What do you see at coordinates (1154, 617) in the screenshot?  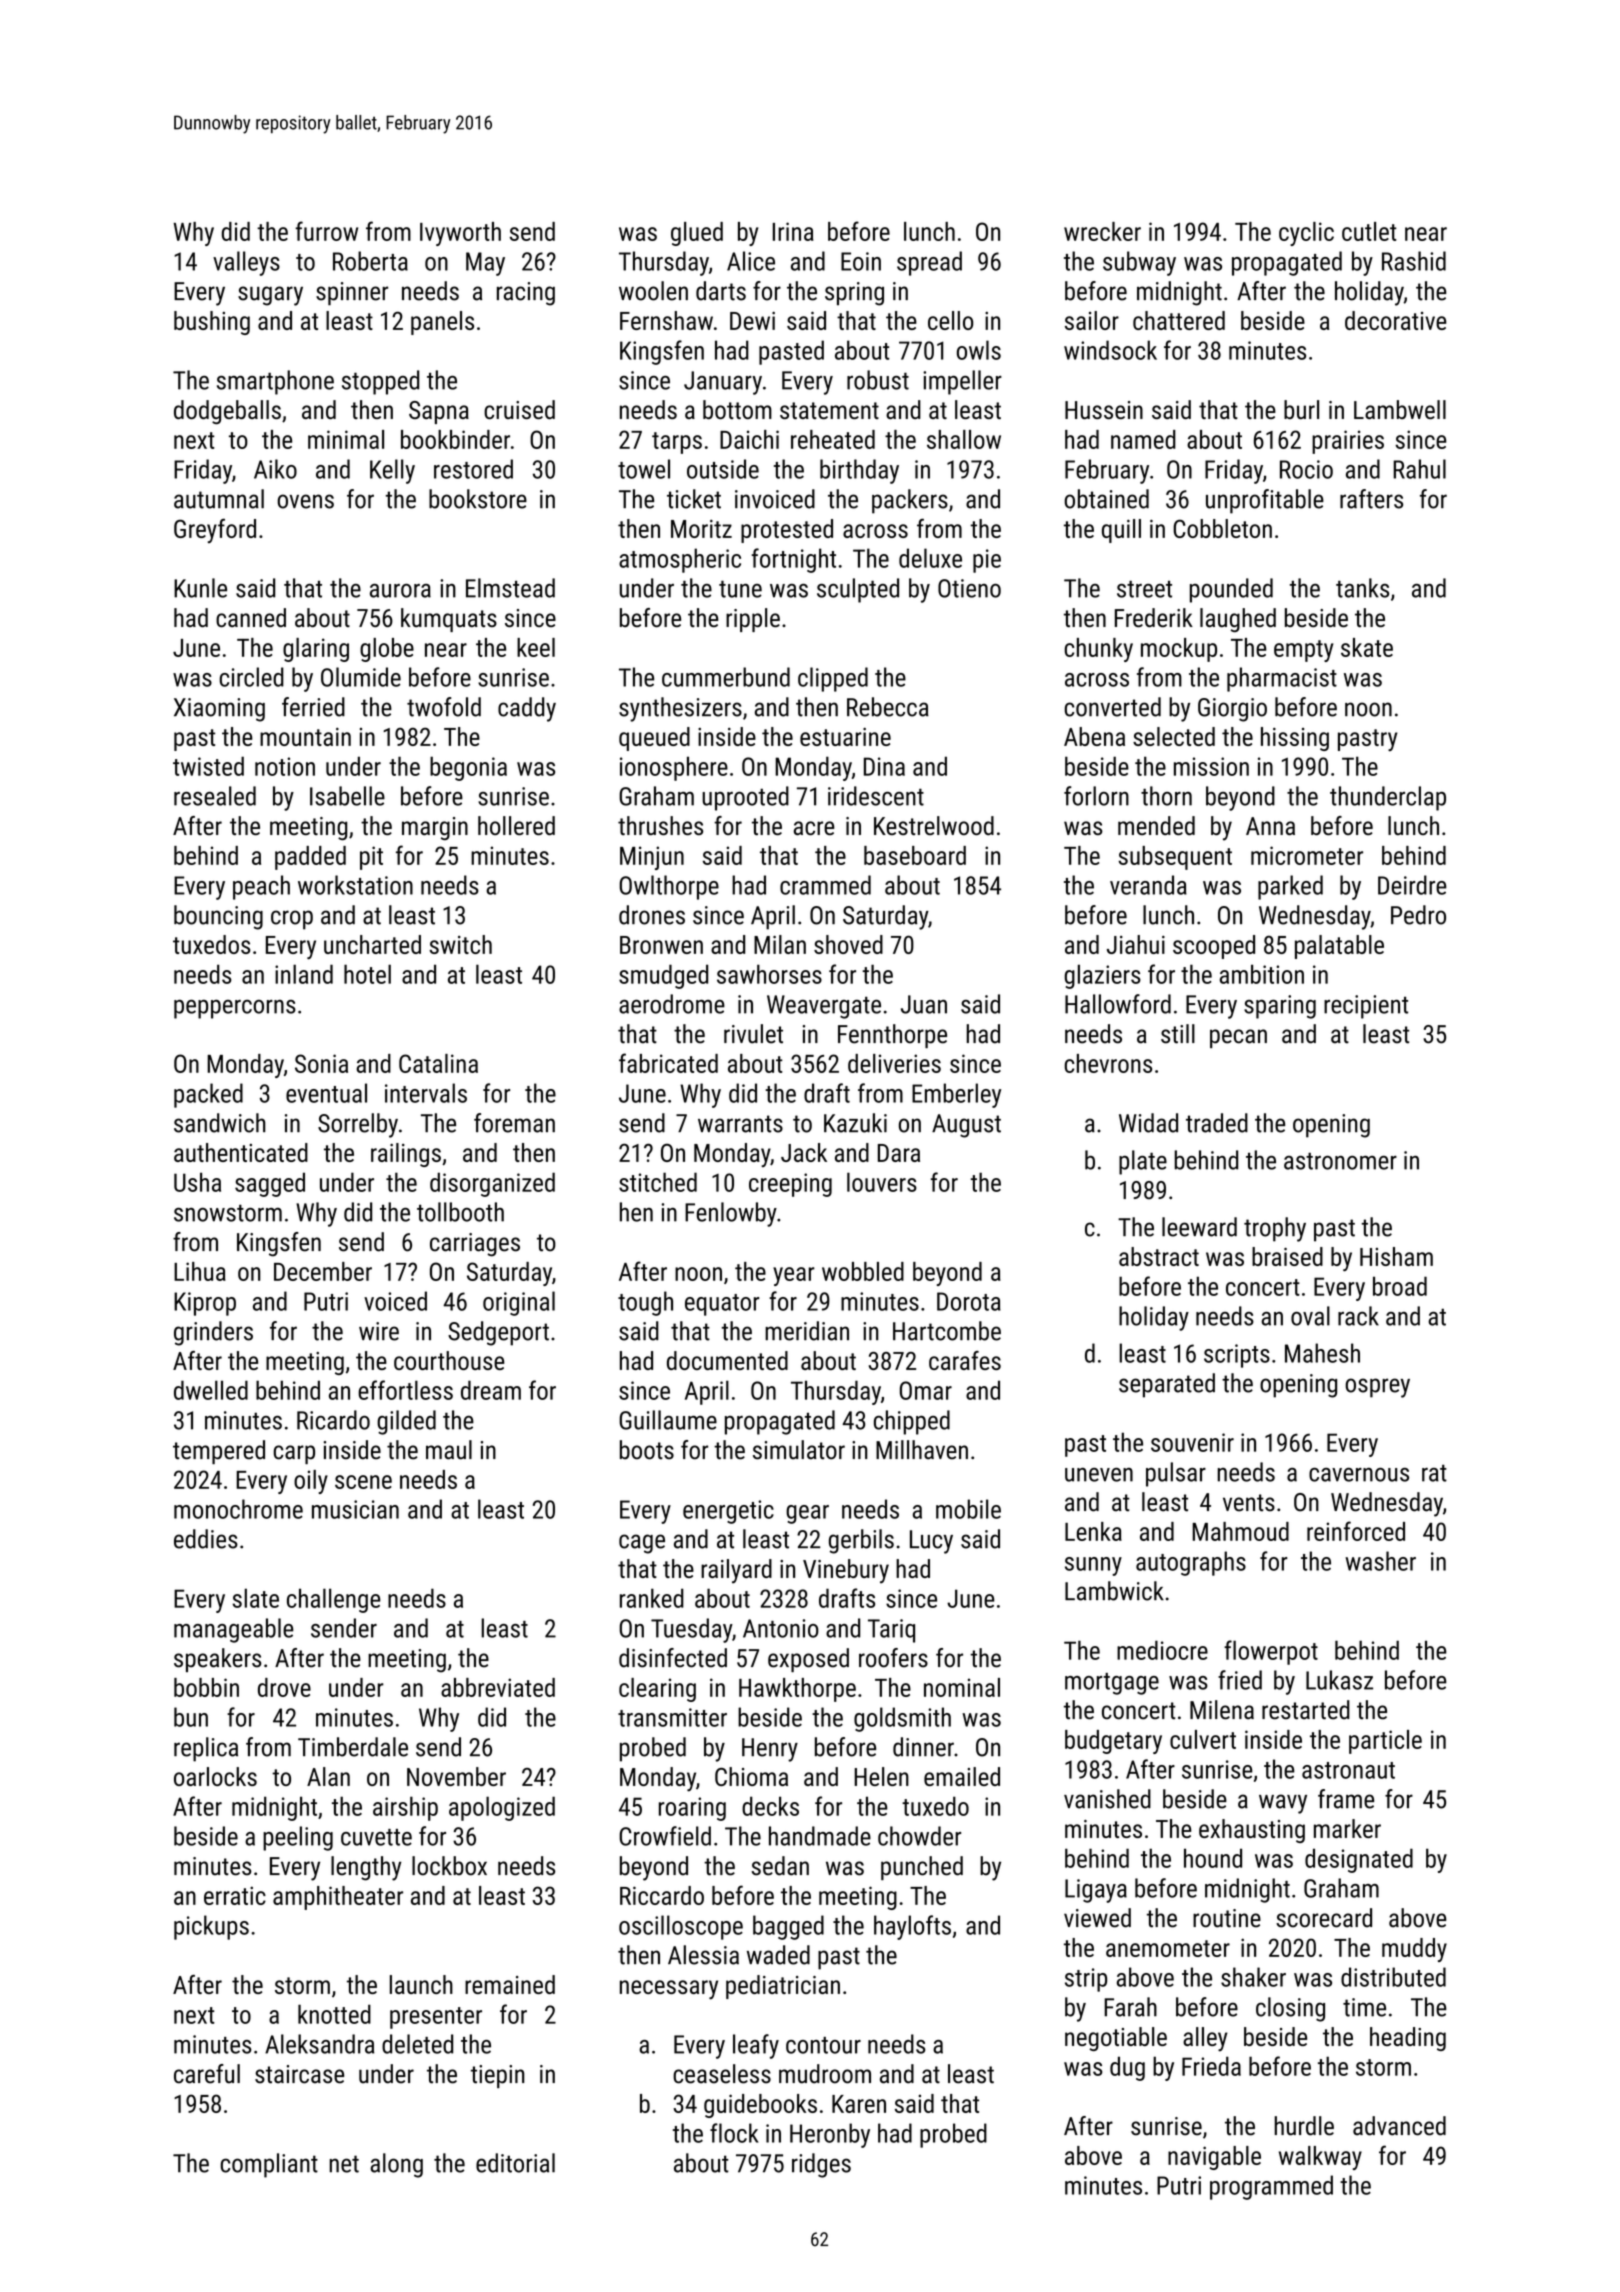 I see `Frederik` at bounding box center [1154, 617].
